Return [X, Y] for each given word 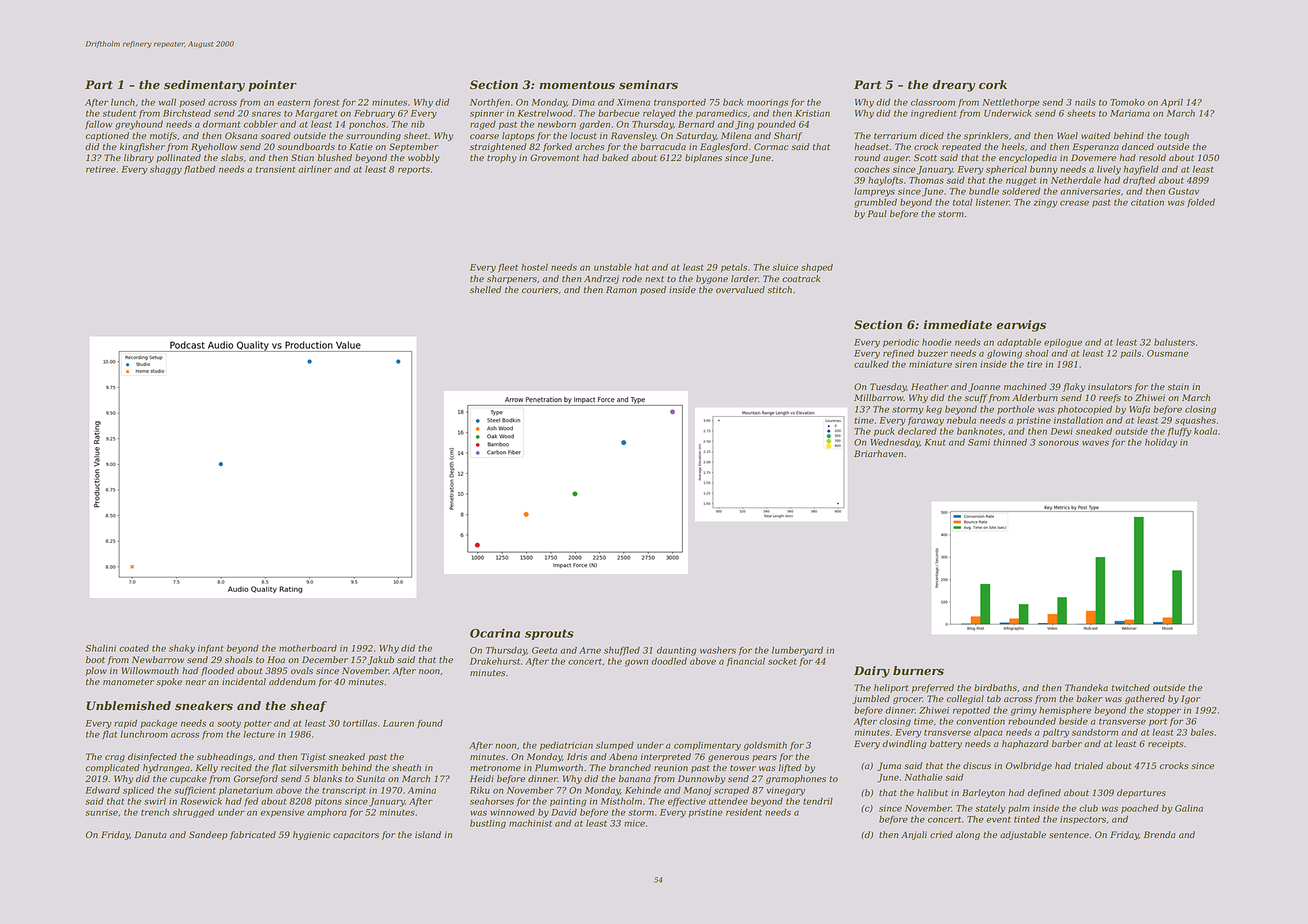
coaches [872, 169]
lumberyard [797, 651]
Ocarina [495, 633]
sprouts [549, 634]
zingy [1045, 203]
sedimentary [204, 86]
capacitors [356, 835]
